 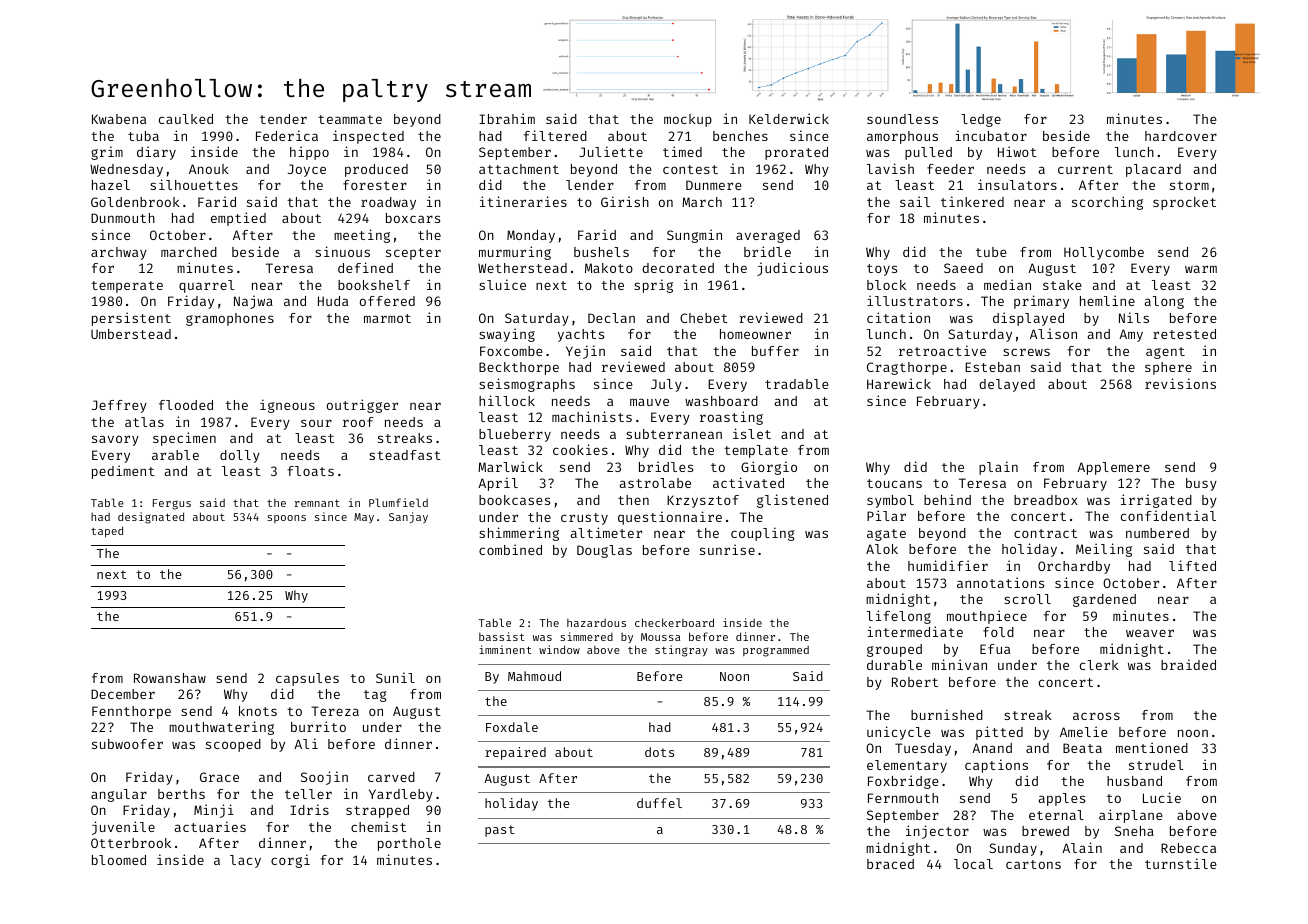 I want to click on bookcases, so click(x=514, y=500).
